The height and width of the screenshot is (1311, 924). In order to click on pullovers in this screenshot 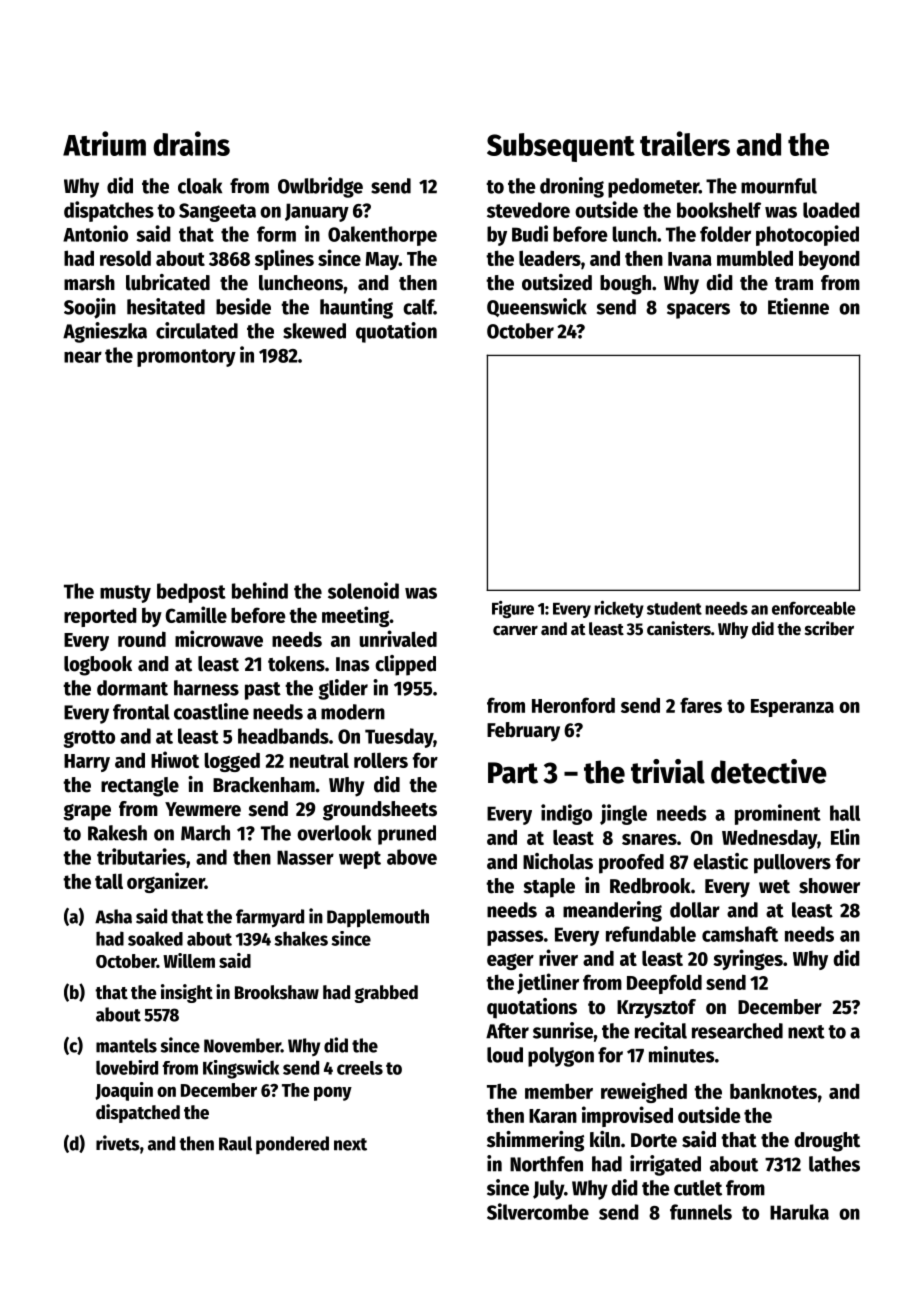, I will do `click(792, 864)`.
